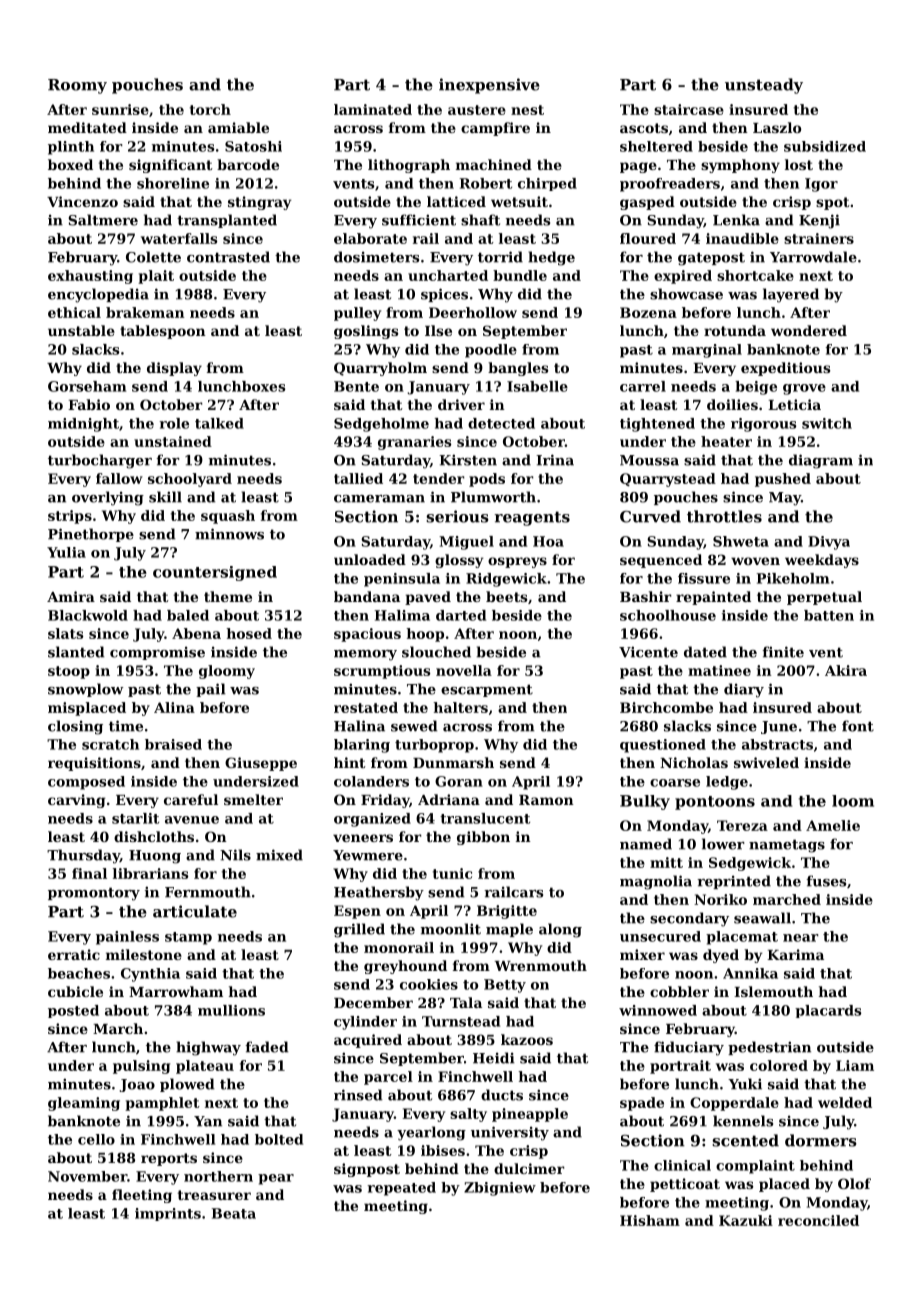 The width and height of the document is (924, 1308). Describe the element at coordinates (234, 1213) in the document. I see `Beata` at that location.
